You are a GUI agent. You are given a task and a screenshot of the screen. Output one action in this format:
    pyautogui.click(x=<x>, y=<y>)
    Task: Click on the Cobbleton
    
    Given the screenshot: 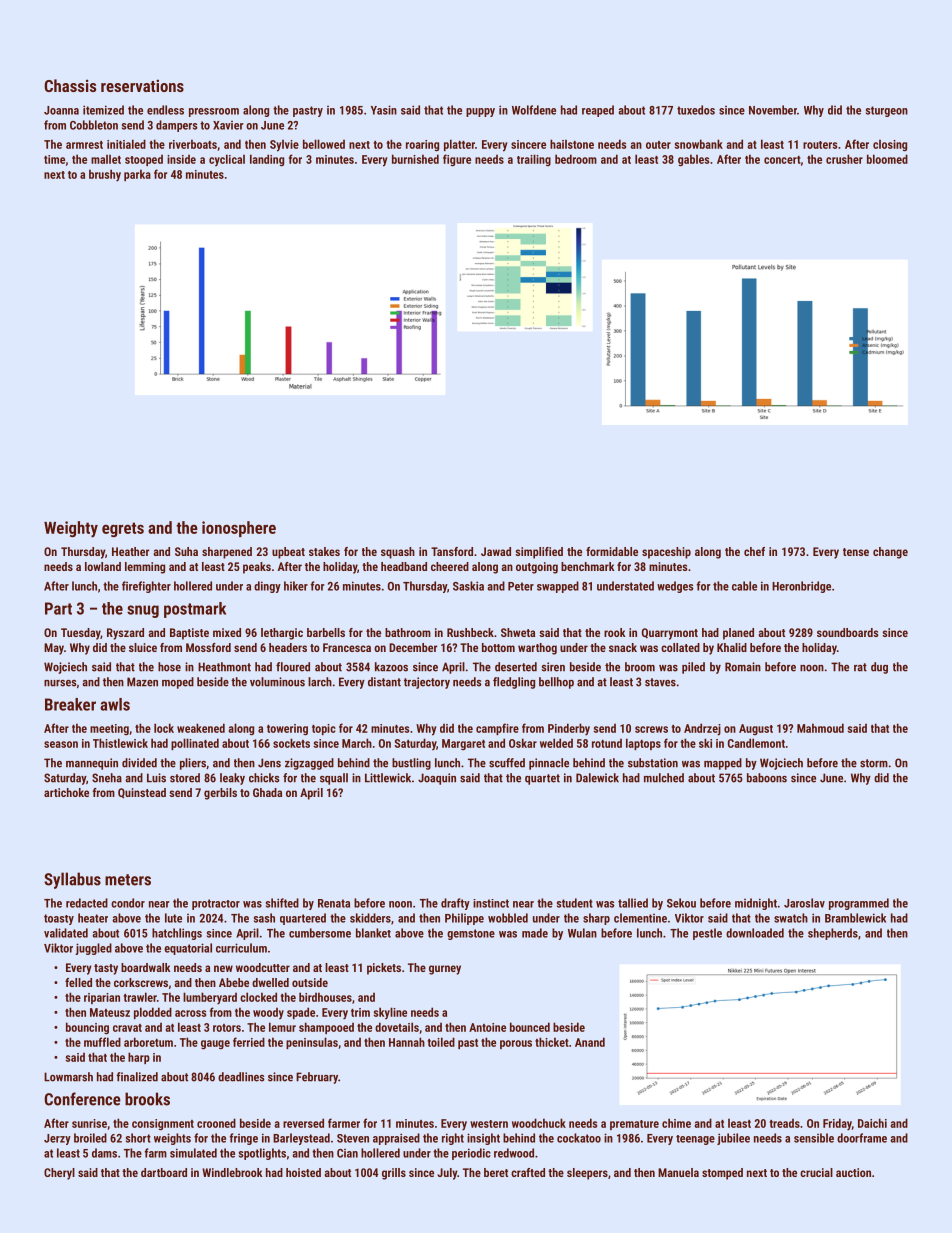 What is the action you would take?
    pyautogui.click(x=94, y=125)
